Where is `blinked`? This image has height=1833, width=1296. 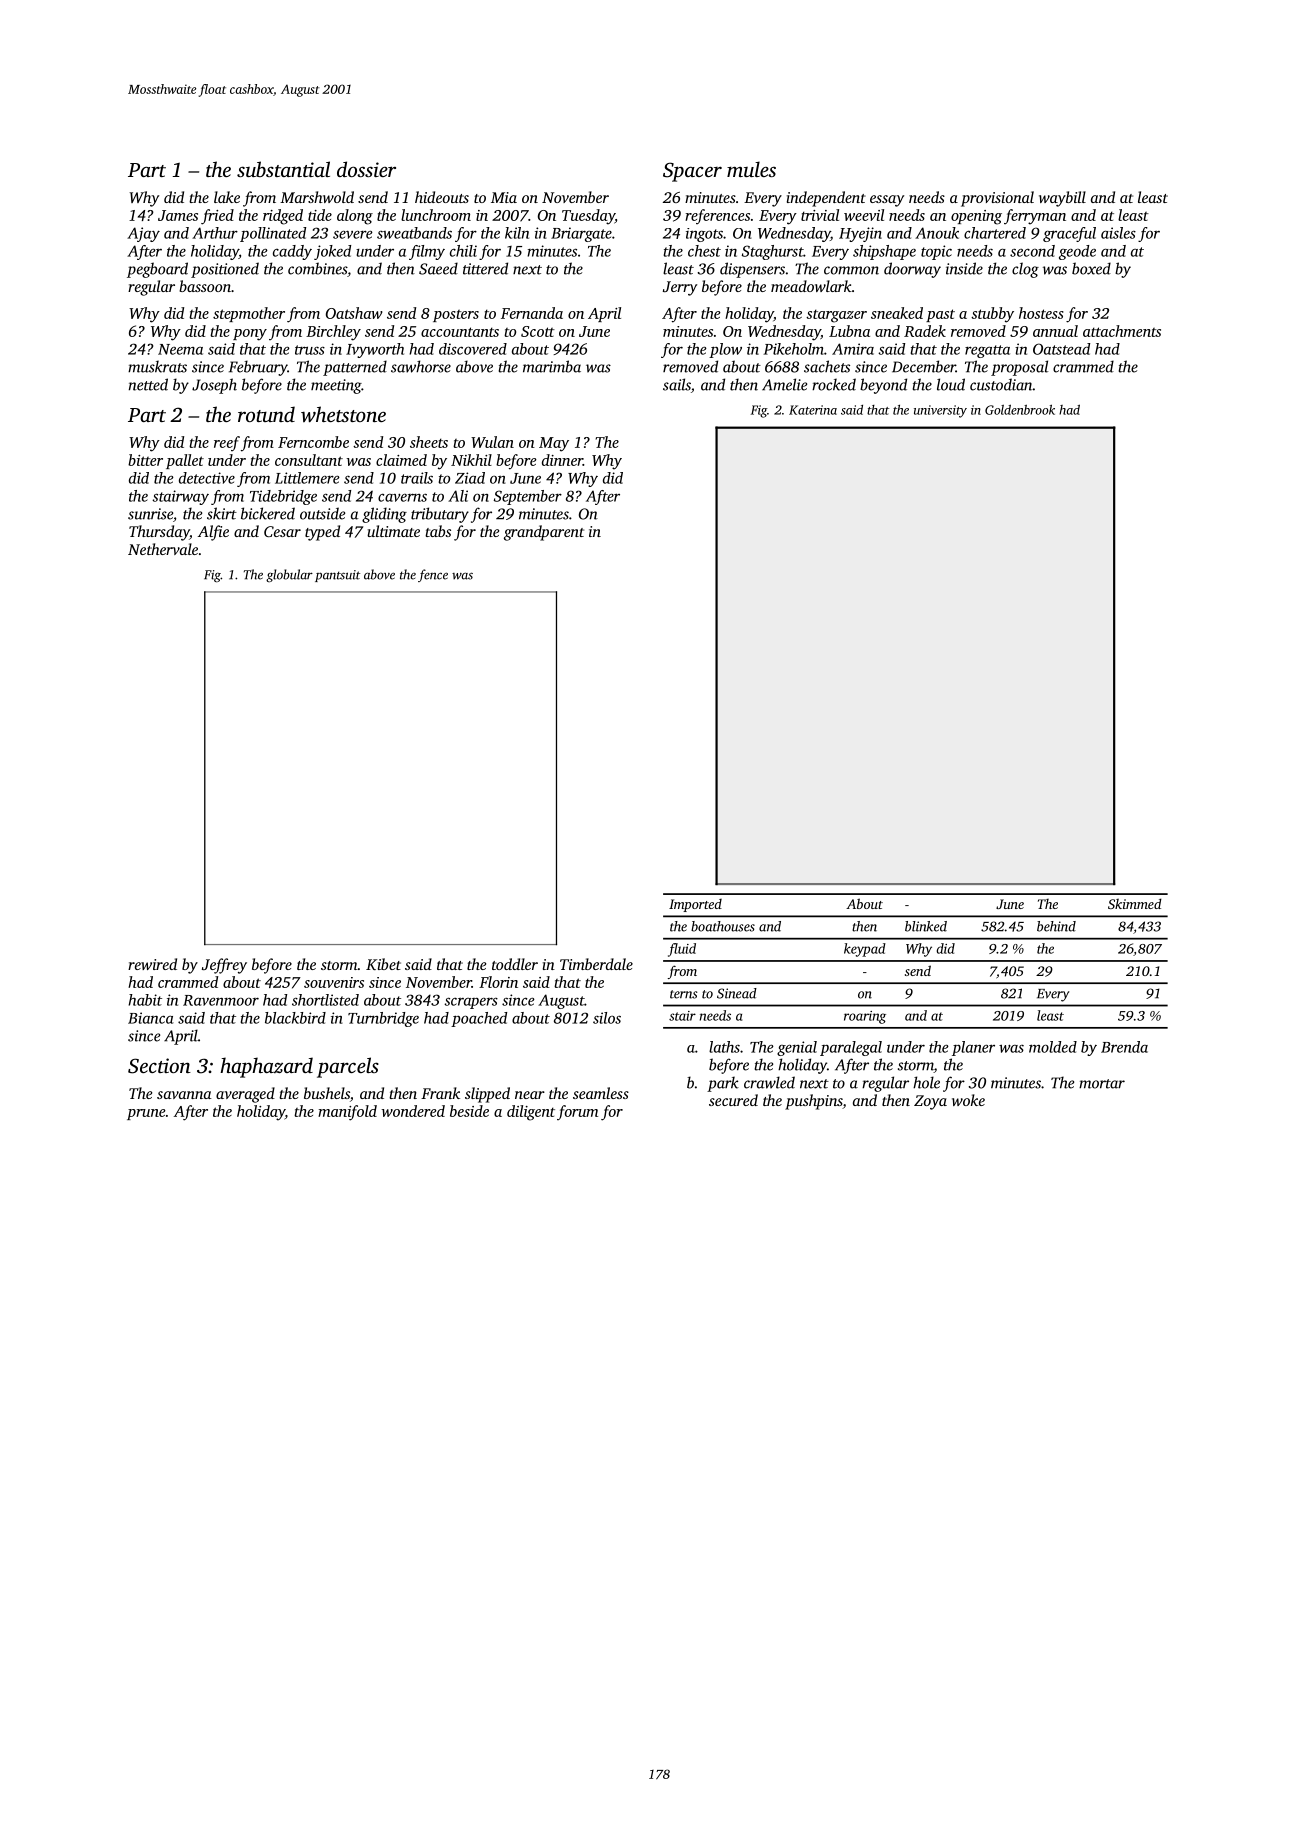 blinked is located at coordinates (926, 926).
